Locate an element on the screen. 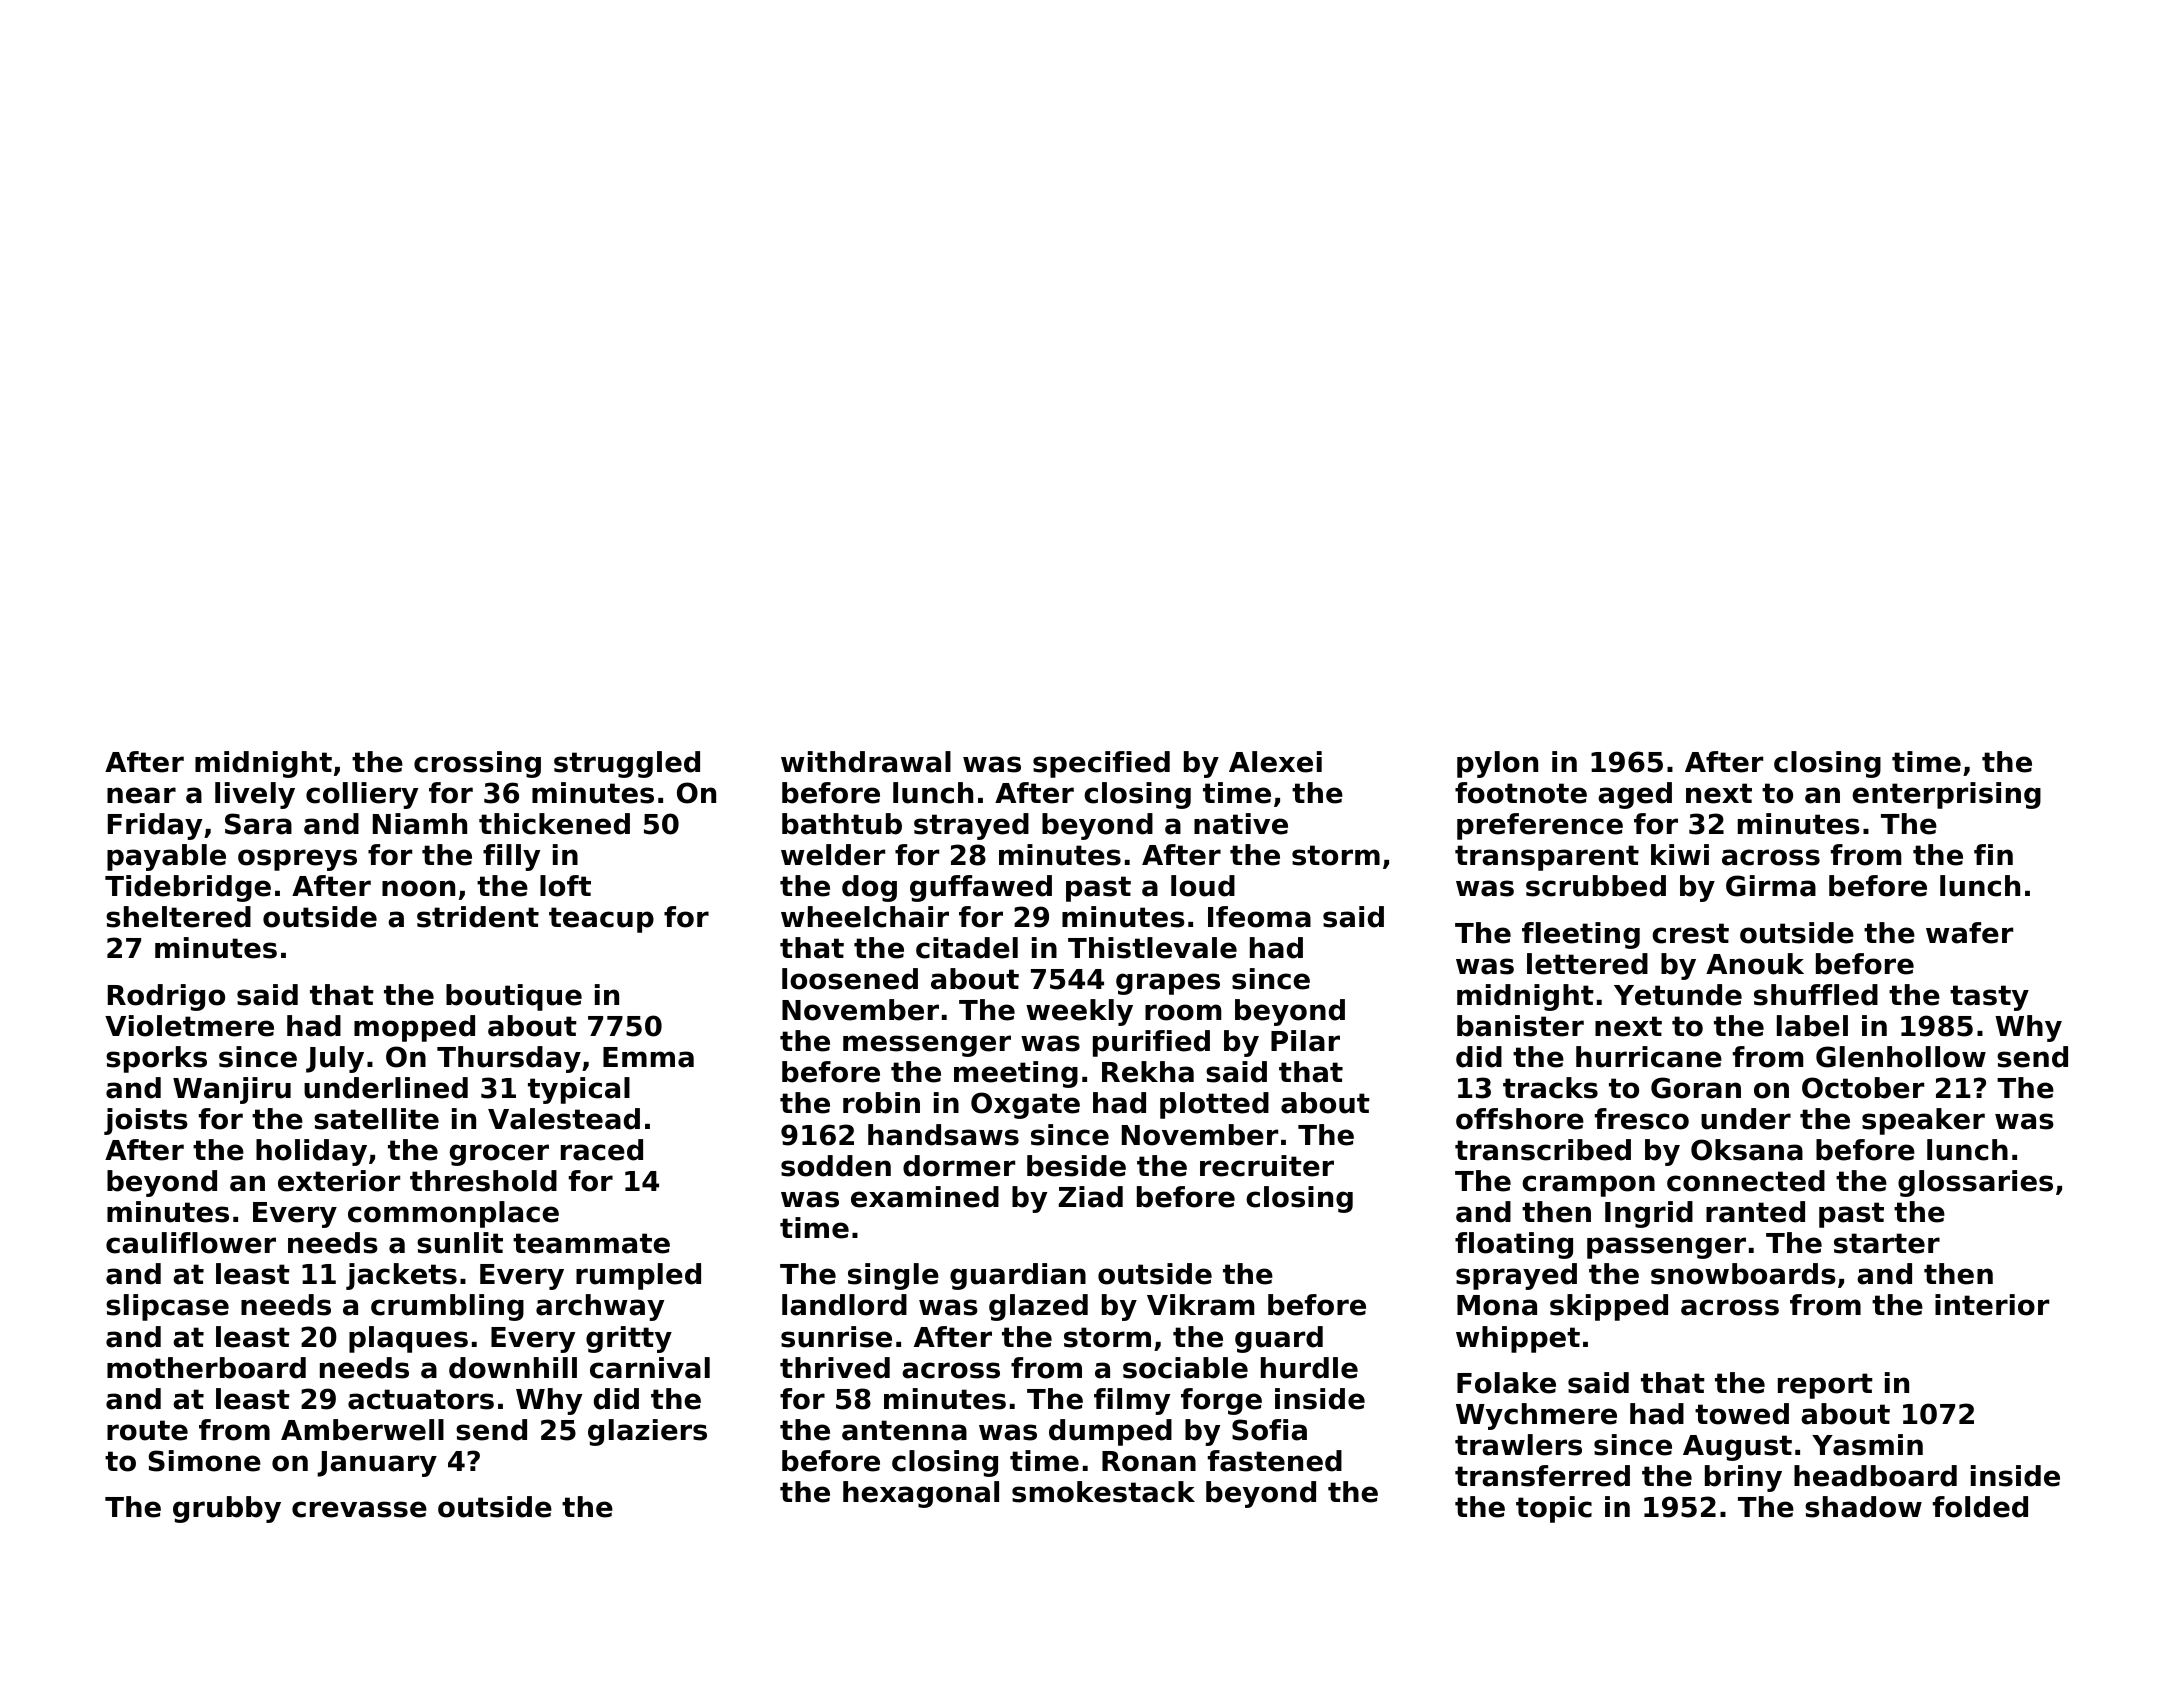 Image resolution: width=2178 pixels, height=1683 pixels. thickened is located at coordinates (554, 824).
